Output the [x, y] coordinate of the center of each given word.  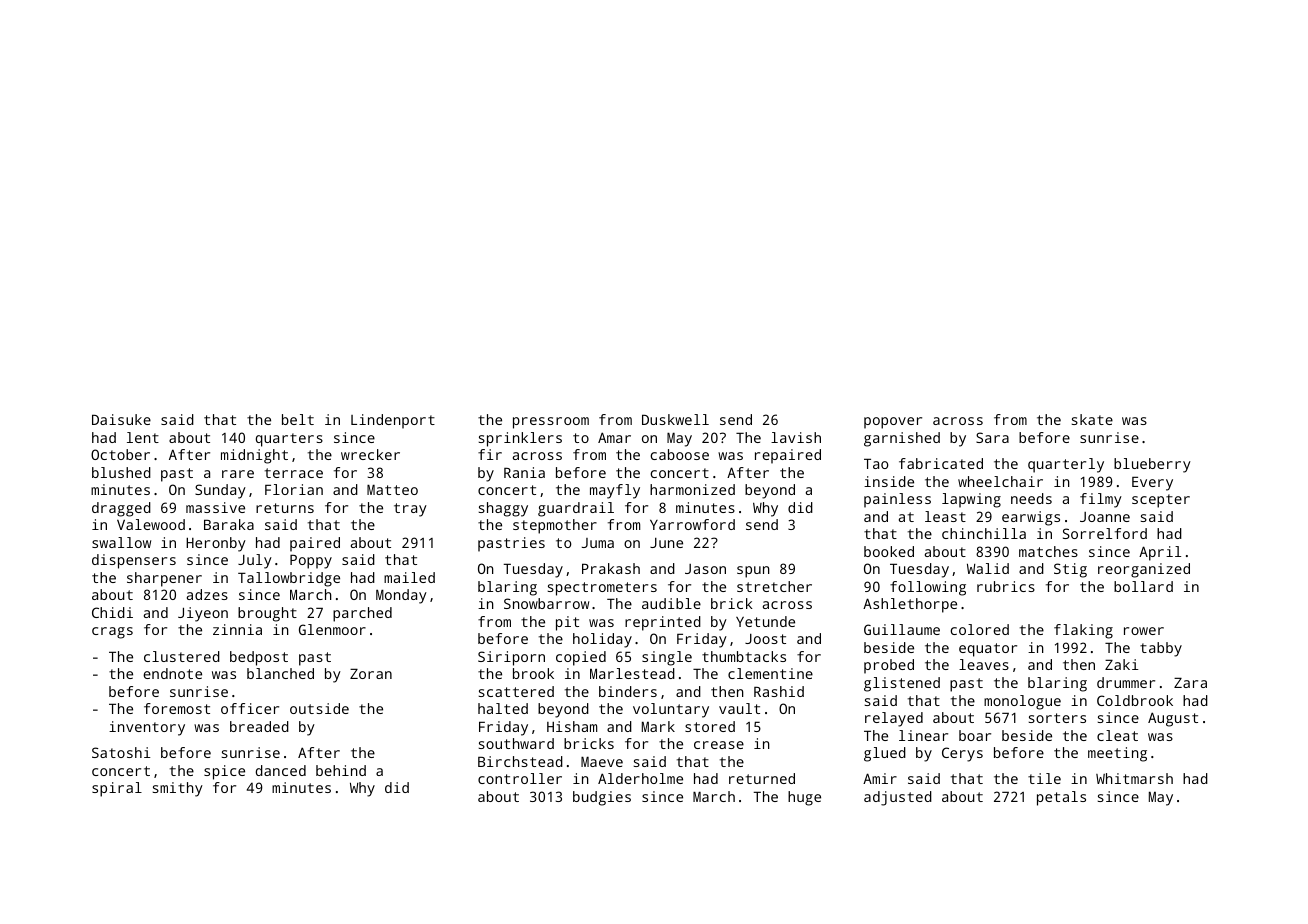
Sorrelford [1105, 533]
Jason [705, 569]
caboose [680, 454]
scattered [516, 691]
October [120, 454]
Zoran [371, 673]
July [255, 561]
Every [1152, 483]
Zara [1190, 682]
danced [281, 770]
